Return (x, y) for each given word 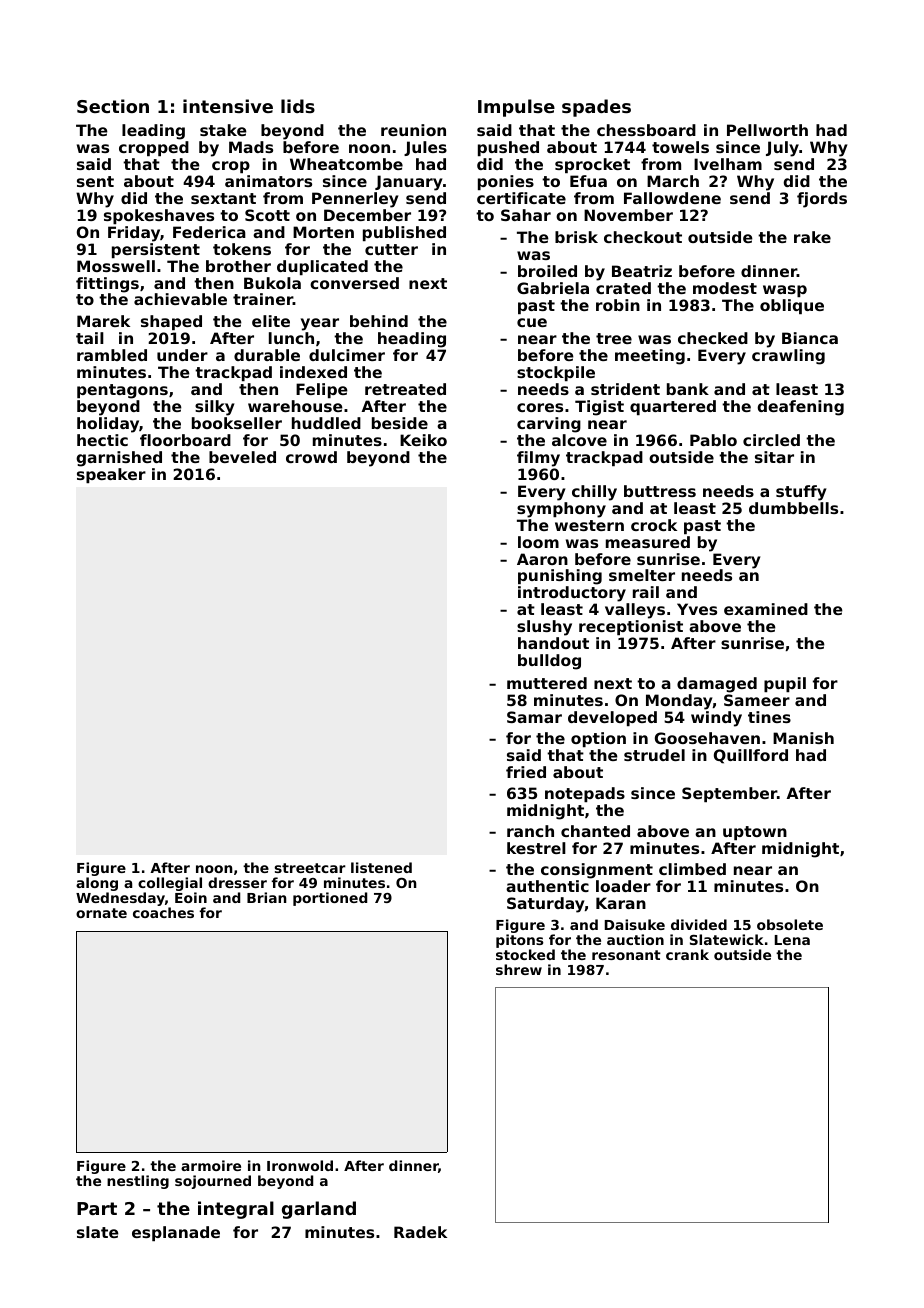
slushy (544, 628)
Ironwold (300, 1165)
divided (699, 924)
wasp (785, 291)
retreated (405, 389)
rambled (112, 355)
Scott (267, 215)
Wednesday (120, 899)
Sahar (526, 215)
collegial (170, 884)
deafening (800, 408)
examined (766, 609)
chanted (595, 831)
